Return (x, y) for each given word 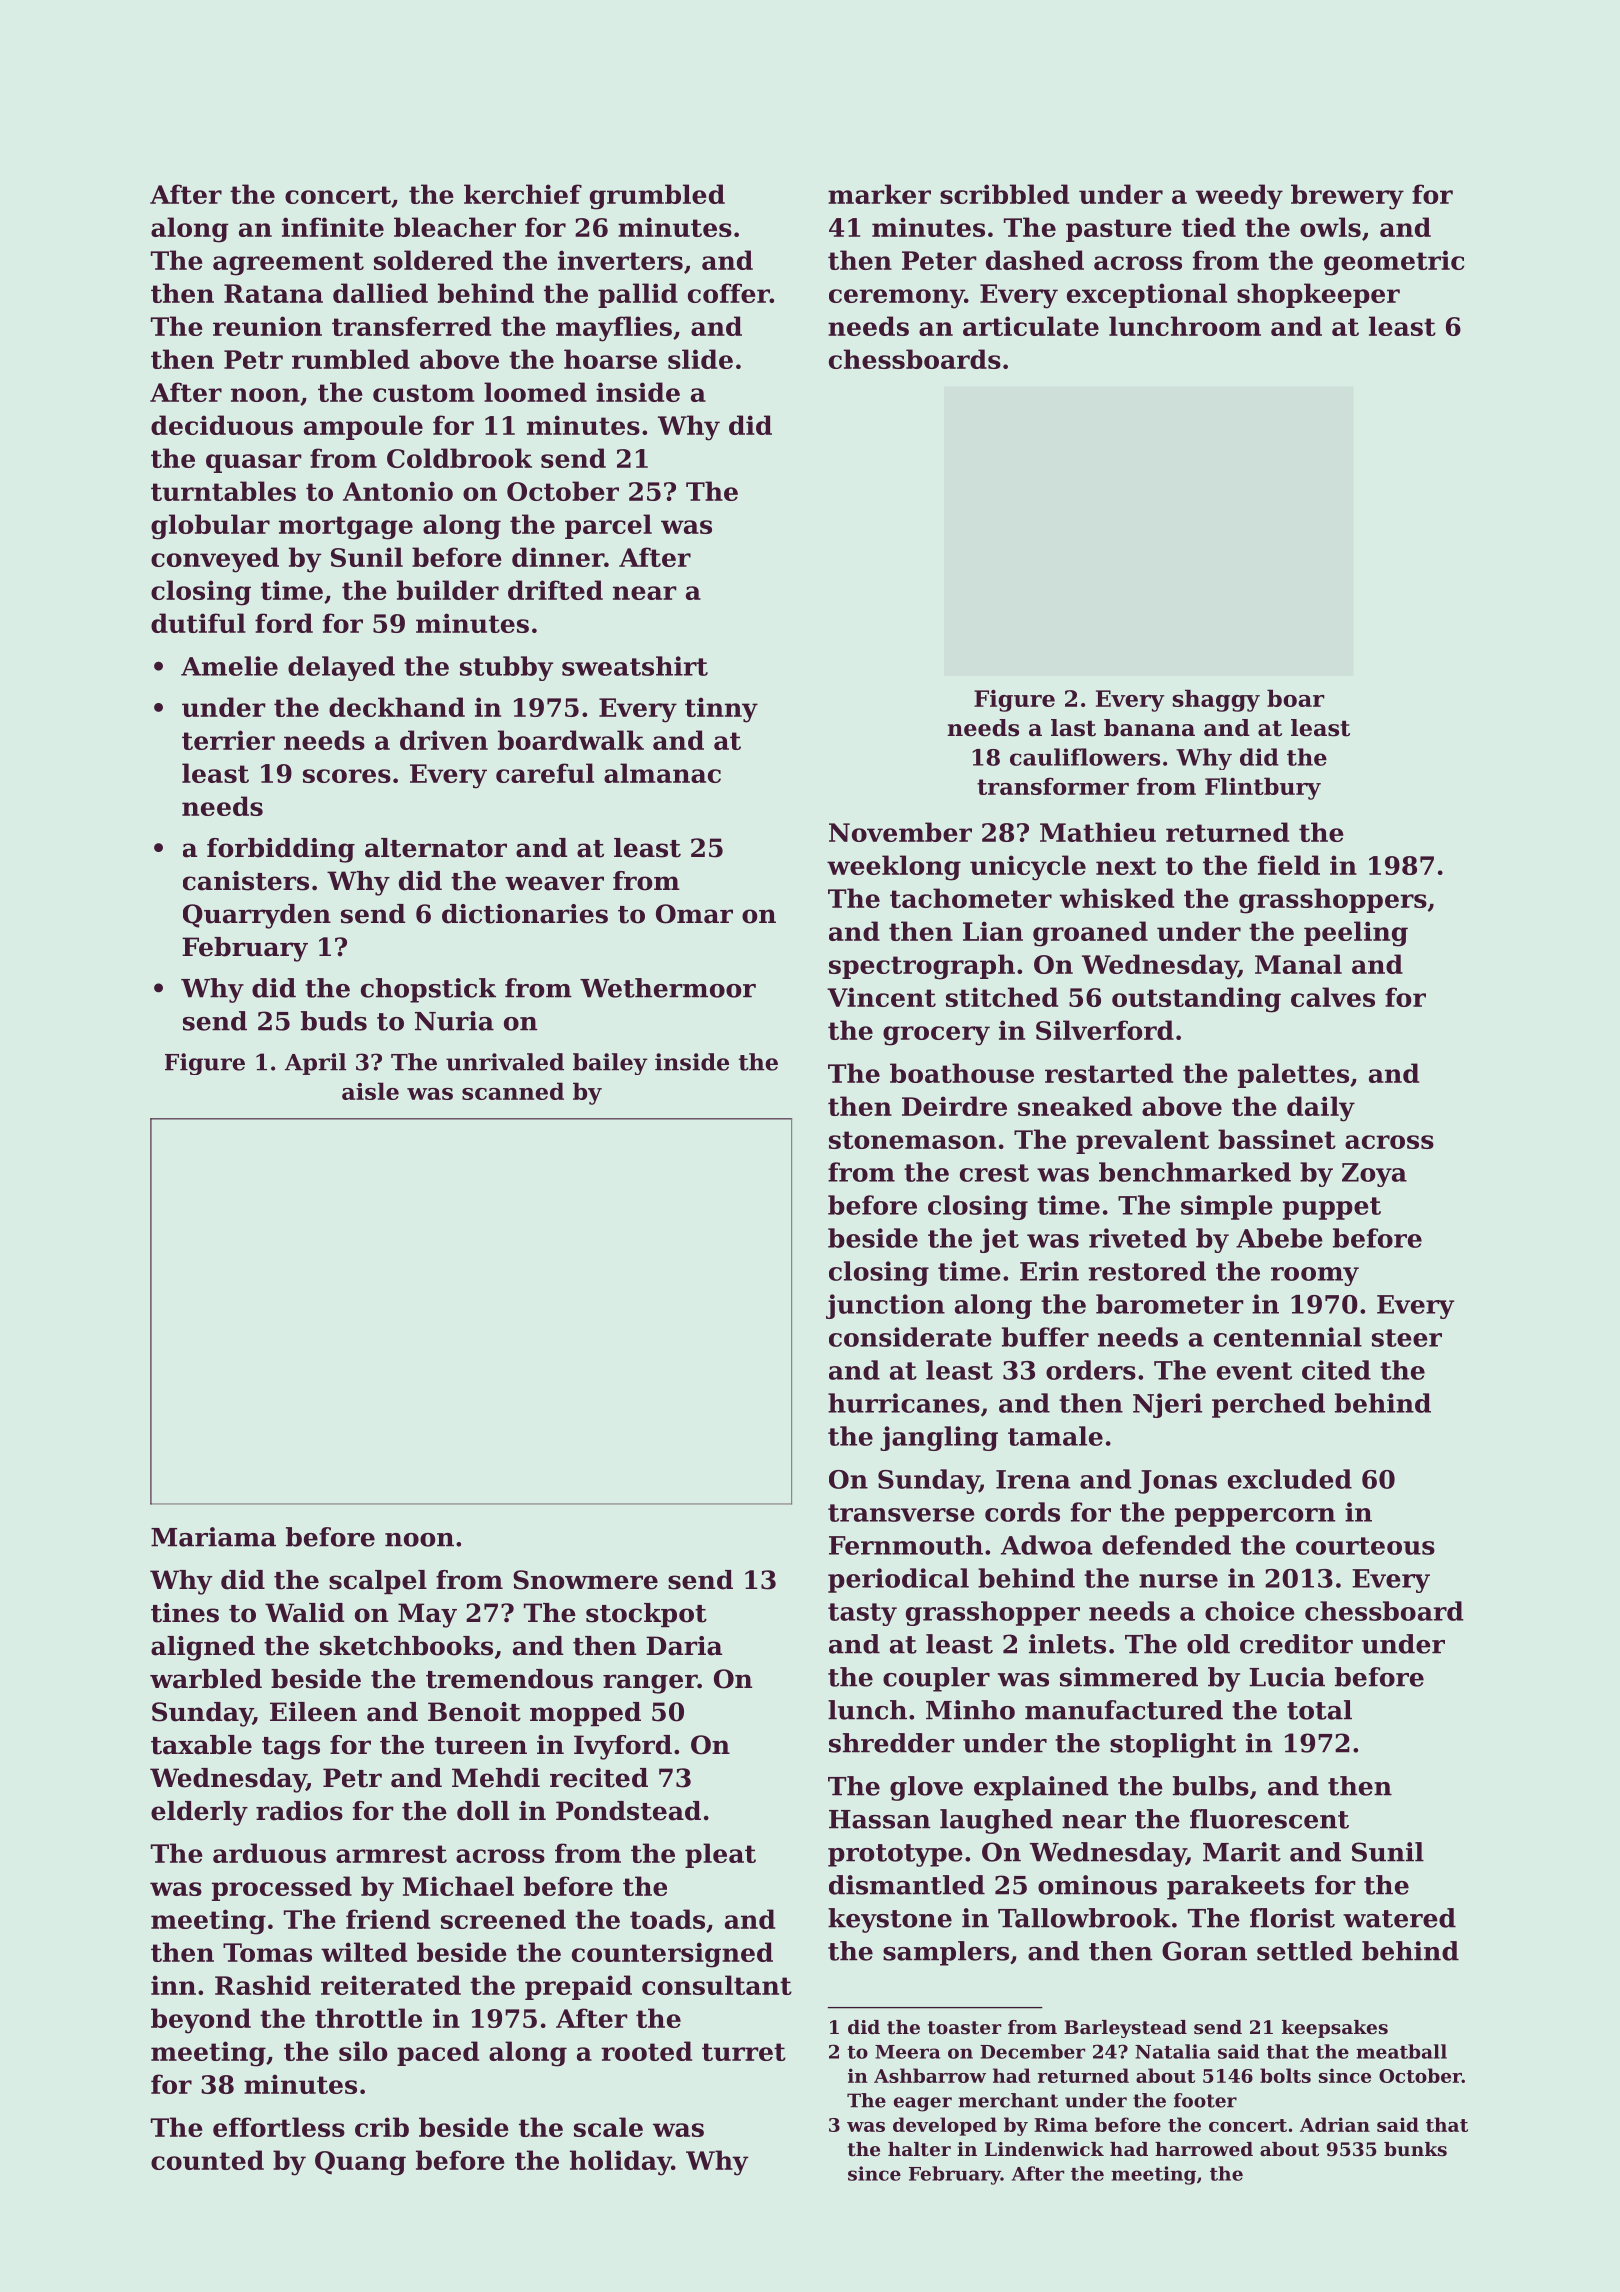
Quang (360, 2163)
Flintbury (1263, 788)
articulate (1031, 326)
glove (926, 1788)
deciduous (222, 425)
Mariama (213, 1537)
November (900, 832)
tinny (721, 710)
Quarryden (257, 916)
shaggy (1216, 700)
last (1073, 728)
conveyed (215, 560)
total (1319, 1710)
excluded (1290, 1479)
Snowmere (585, 1580)
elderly (199, 1813)
